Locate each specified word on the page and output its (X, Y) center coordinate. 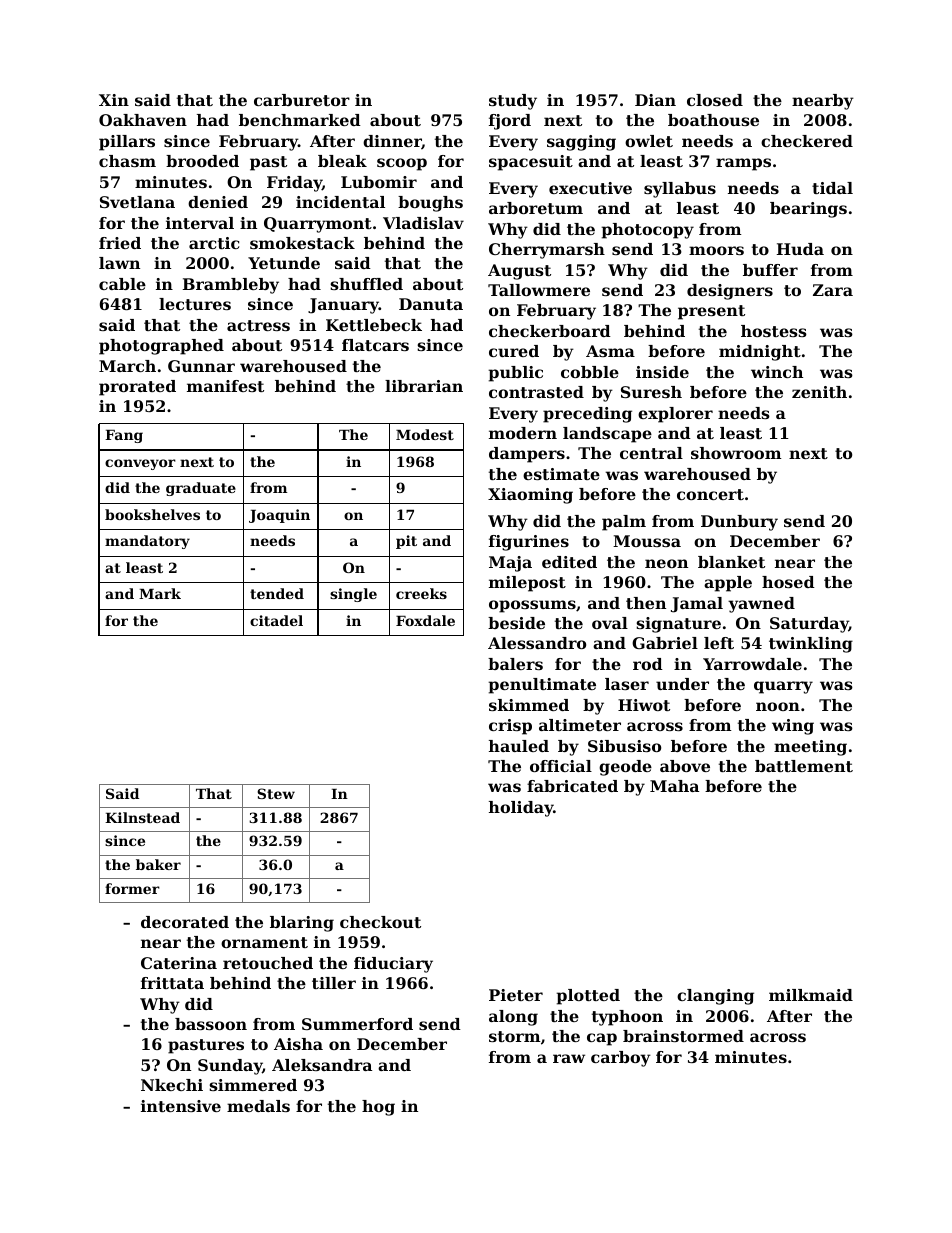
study (513, 102)
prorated (137, 388)
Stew (276, 793)
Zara (833, 290)
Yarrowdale (752, 664)
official (561, 766)
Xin (114, 100)
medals (258, 1106)
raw (569, 1058)
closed (715, 100)
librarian (424, 386)
